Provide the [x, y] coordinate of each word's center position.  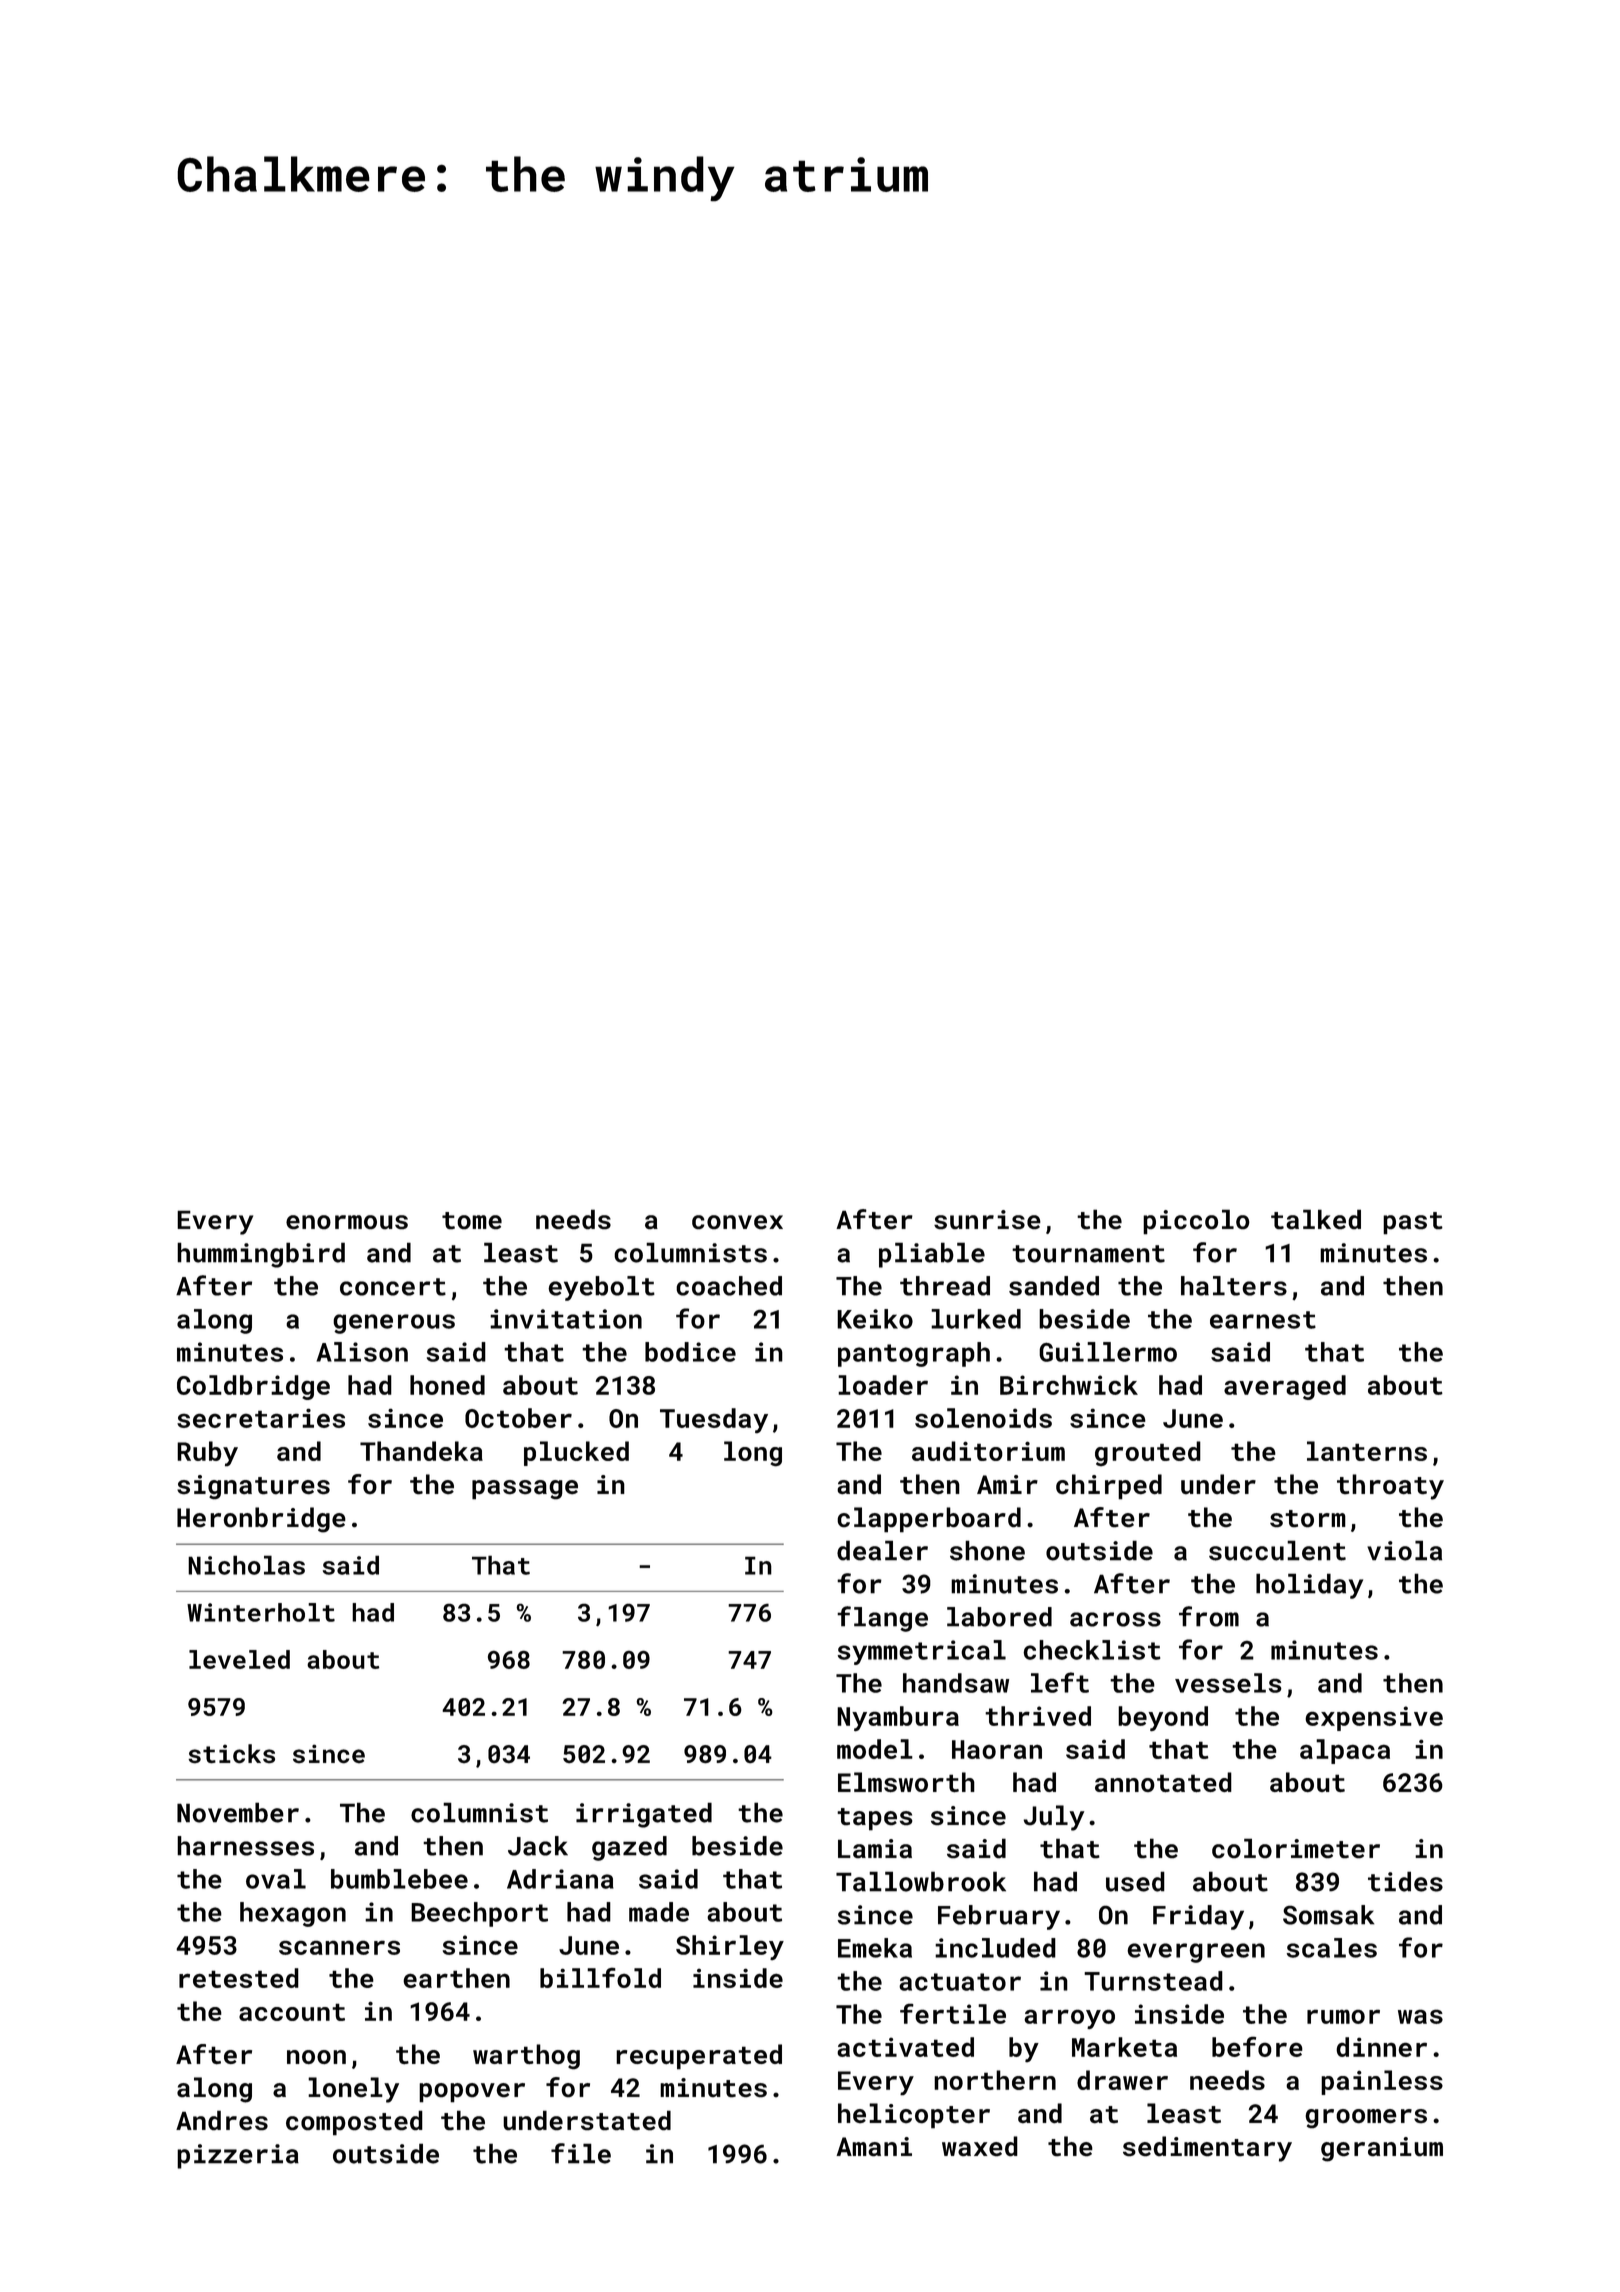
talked [1316, 1219]
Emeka [875, 1948]
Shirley [730, 1947]
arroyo [1069, 2019]
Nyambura [898, 1719]
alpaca [1345, 1751]
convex [737, 1222]
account [292, 2012]
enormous [347, 1222]
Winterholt [261, 1612]
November [238, 1812]
